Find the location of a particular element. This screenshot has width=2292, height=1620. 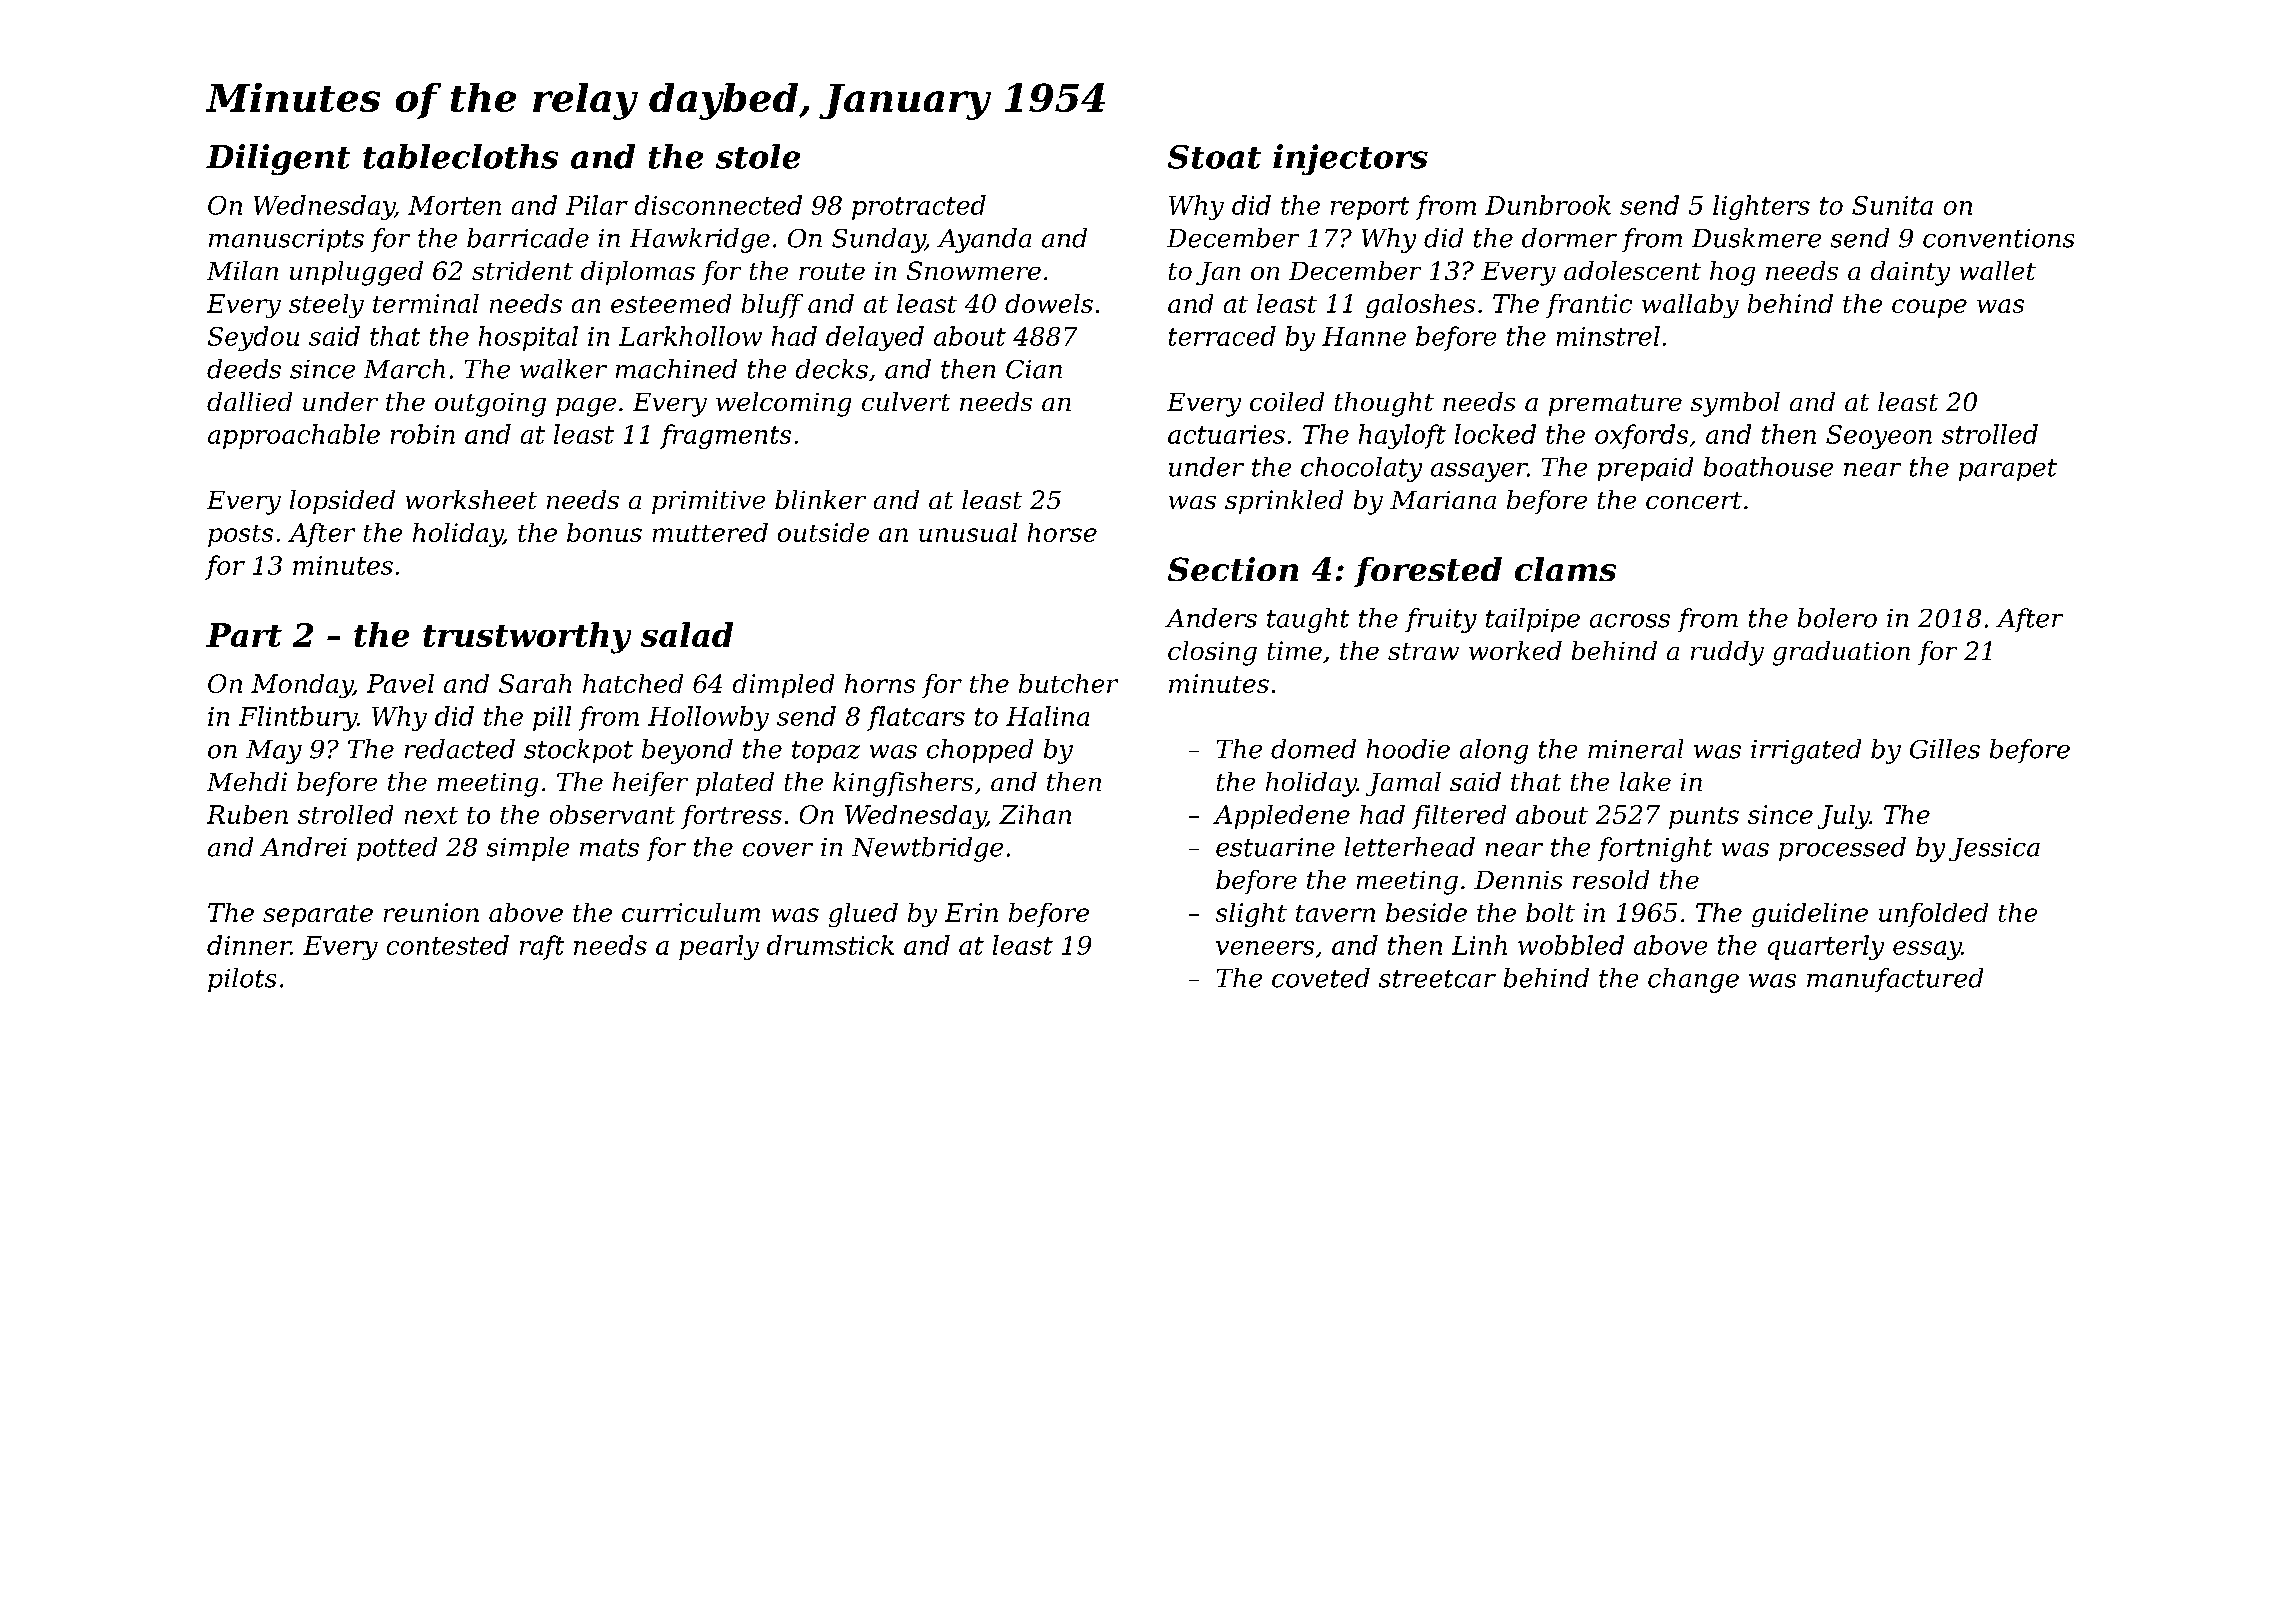

diplomas is located at coordinates (638, 273).
